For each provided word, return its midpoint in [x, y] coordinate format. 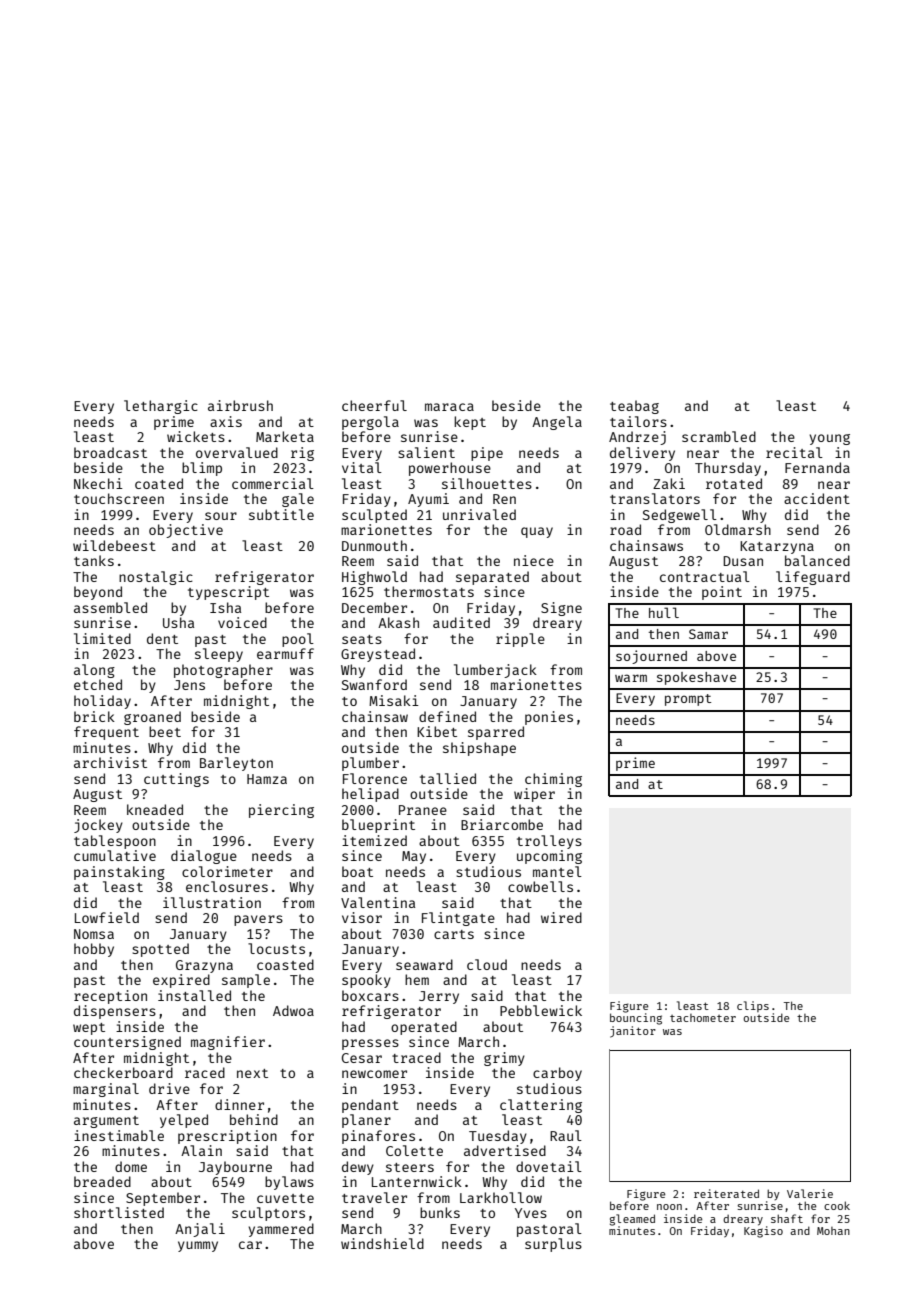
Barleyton [236, 764]
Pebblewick [541, 1010]
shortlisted [119, 1212]
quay [537, 532]
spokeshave [696, 678]
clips [753, 1006]
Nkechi [98, 483]
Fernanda [817, 467]
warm [631, 678]
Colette [414, 1150]
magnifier [228, 1043]
